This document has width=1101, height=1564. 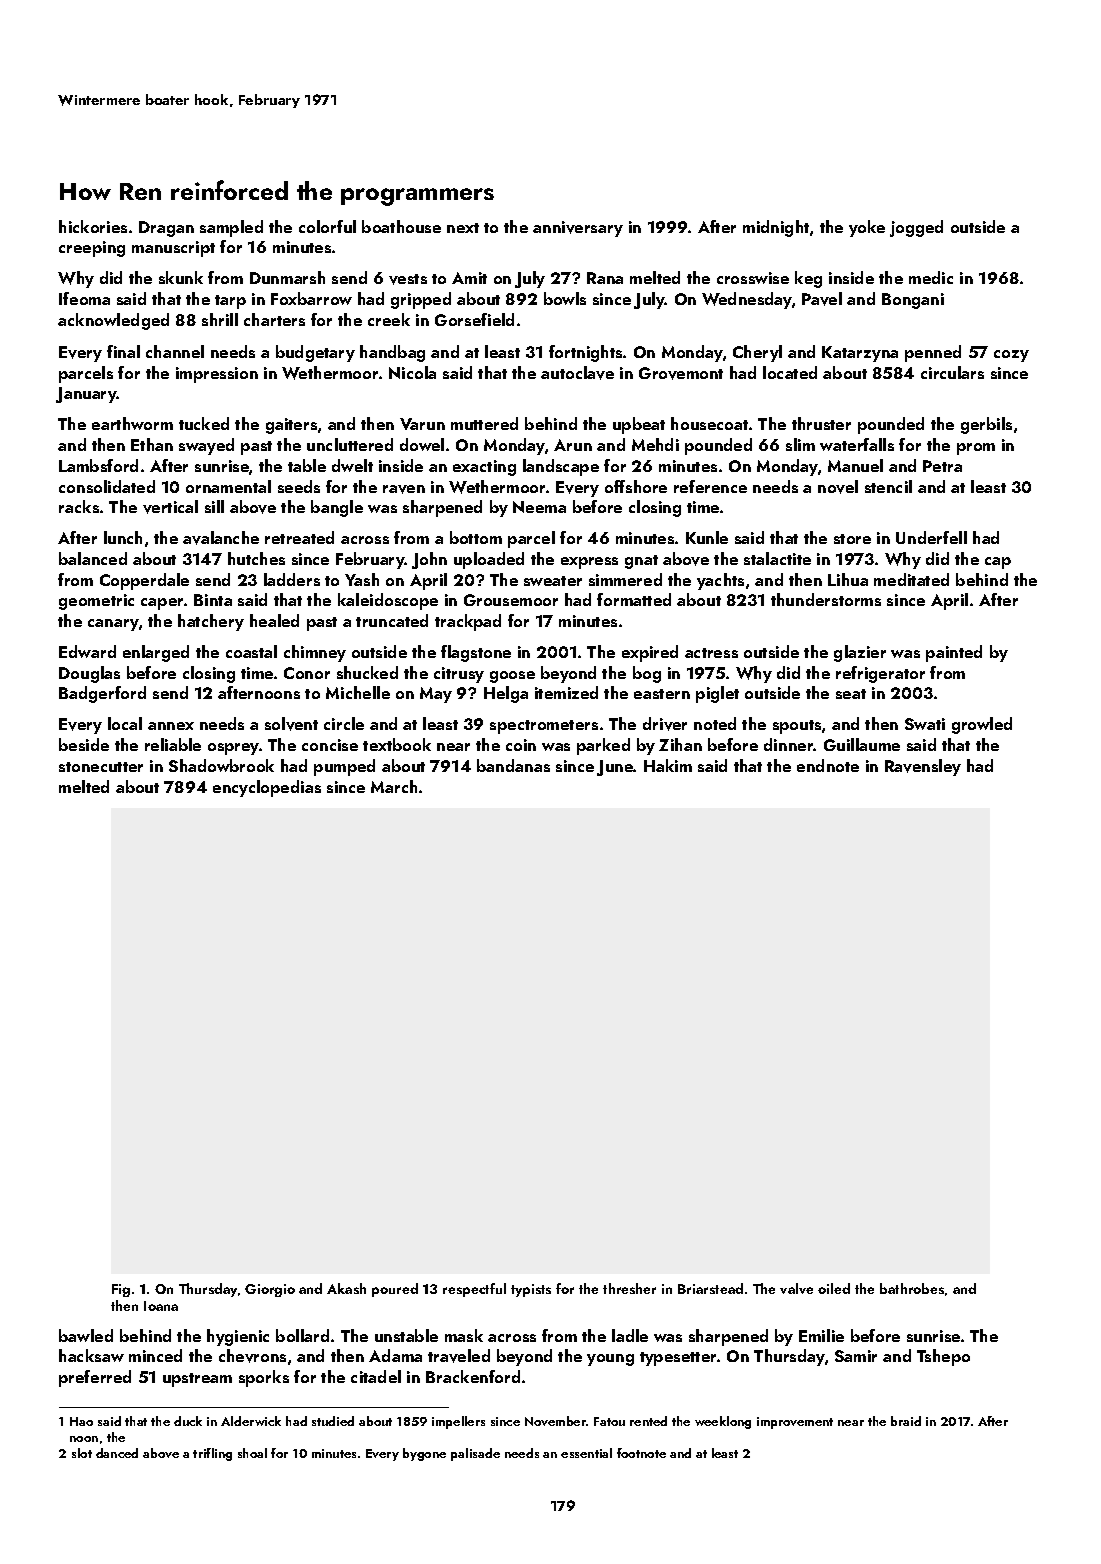 I want to click on Katarzyna, so click(x=860, y=354).
